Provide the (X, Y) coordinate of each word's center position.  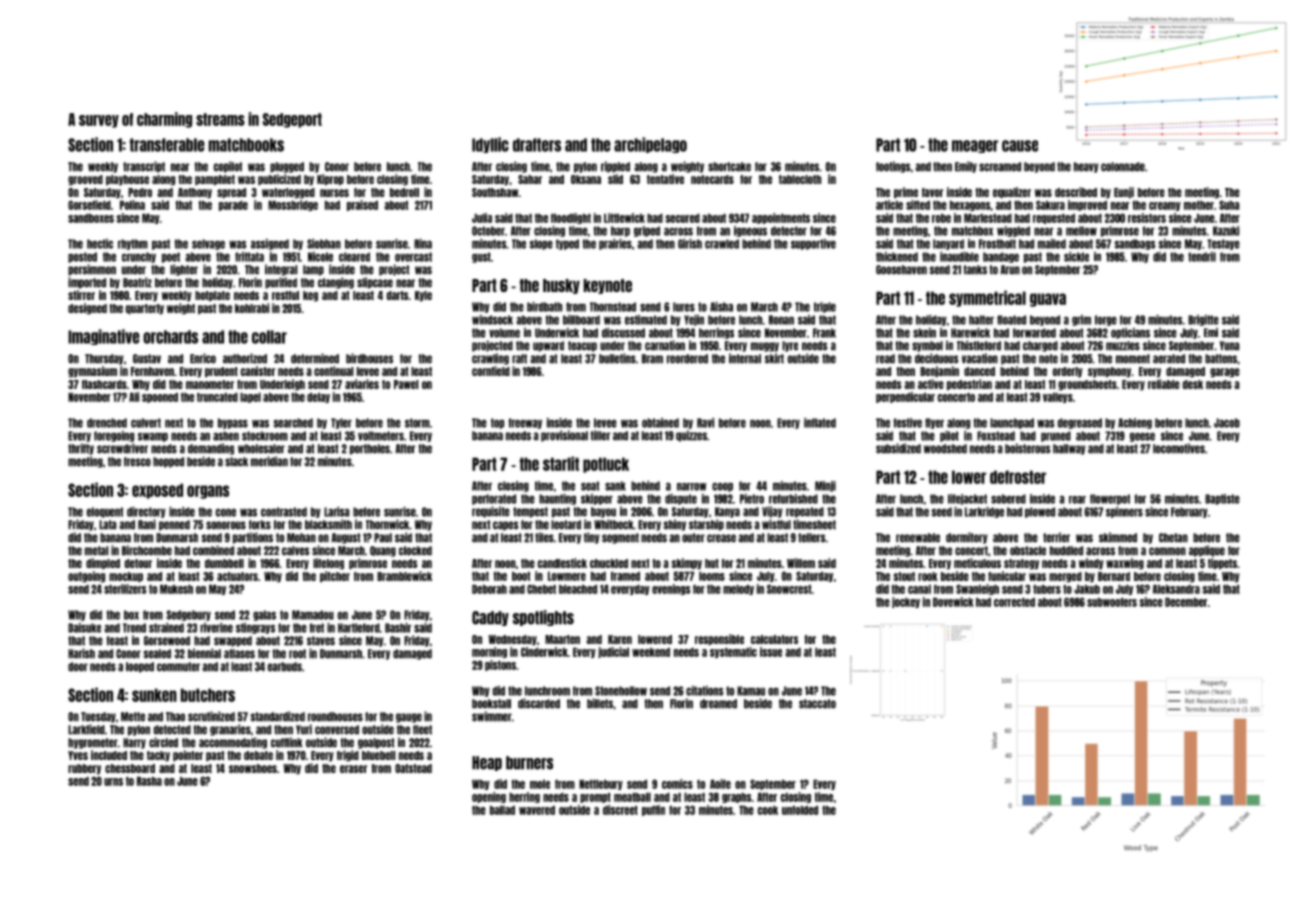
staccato (817, 704)
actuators (237, 576)
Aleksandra (1176, 589)
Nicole (320, 257)
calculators (774, 639)
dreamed (718, 704)
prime (906, 193)
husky (561, 286)
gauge (409, 718)
